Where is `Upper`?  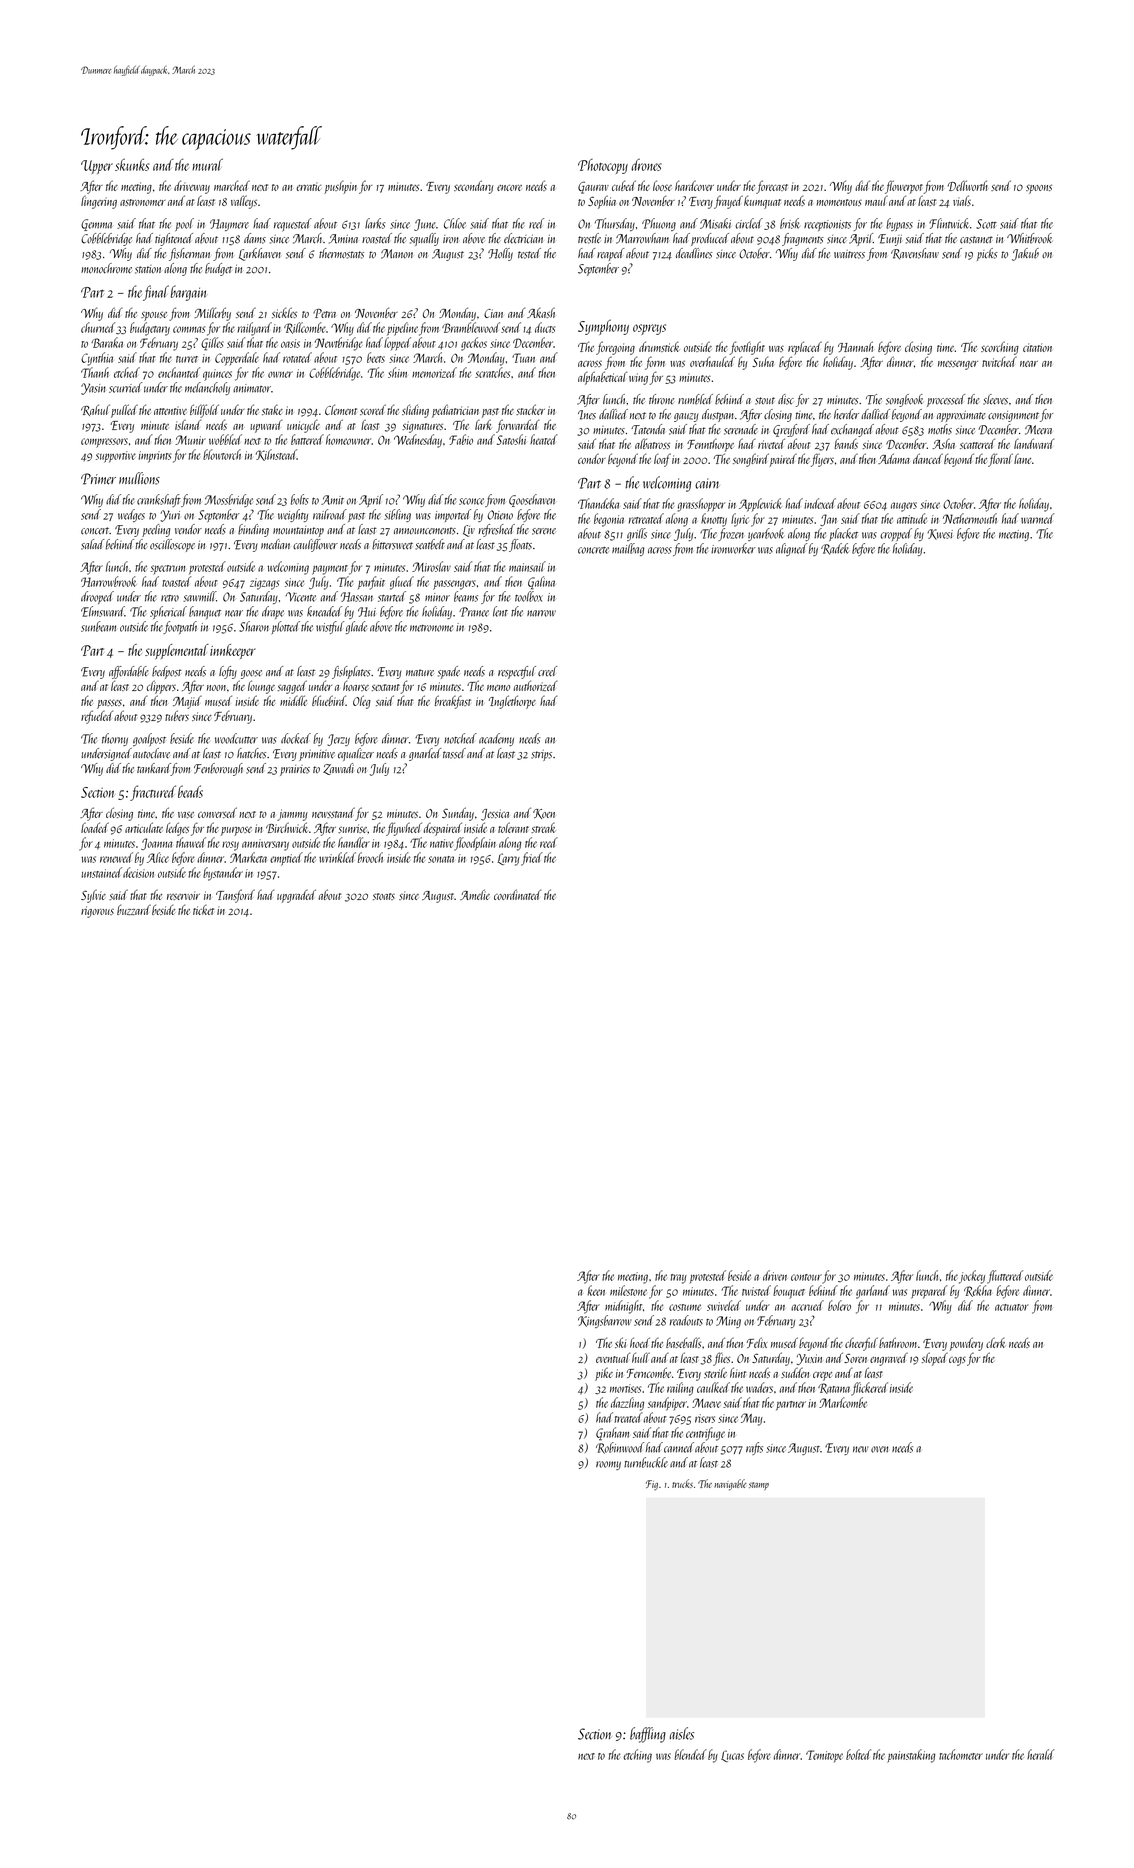 Upper is located at coordinates (97, 167).
